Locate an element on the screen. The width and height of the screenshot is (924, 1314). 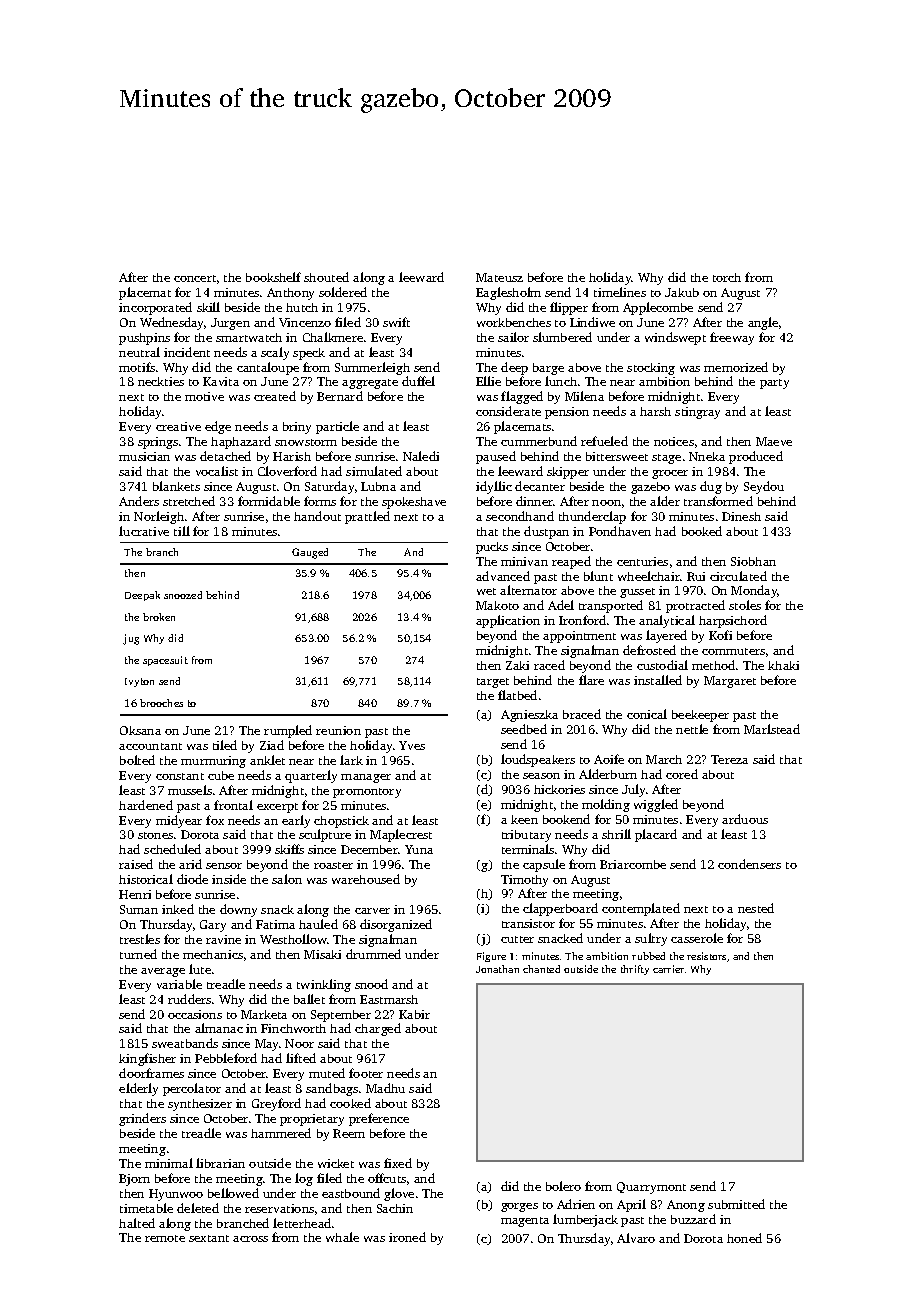
Mateusz is located at coordinates (499, 277).
